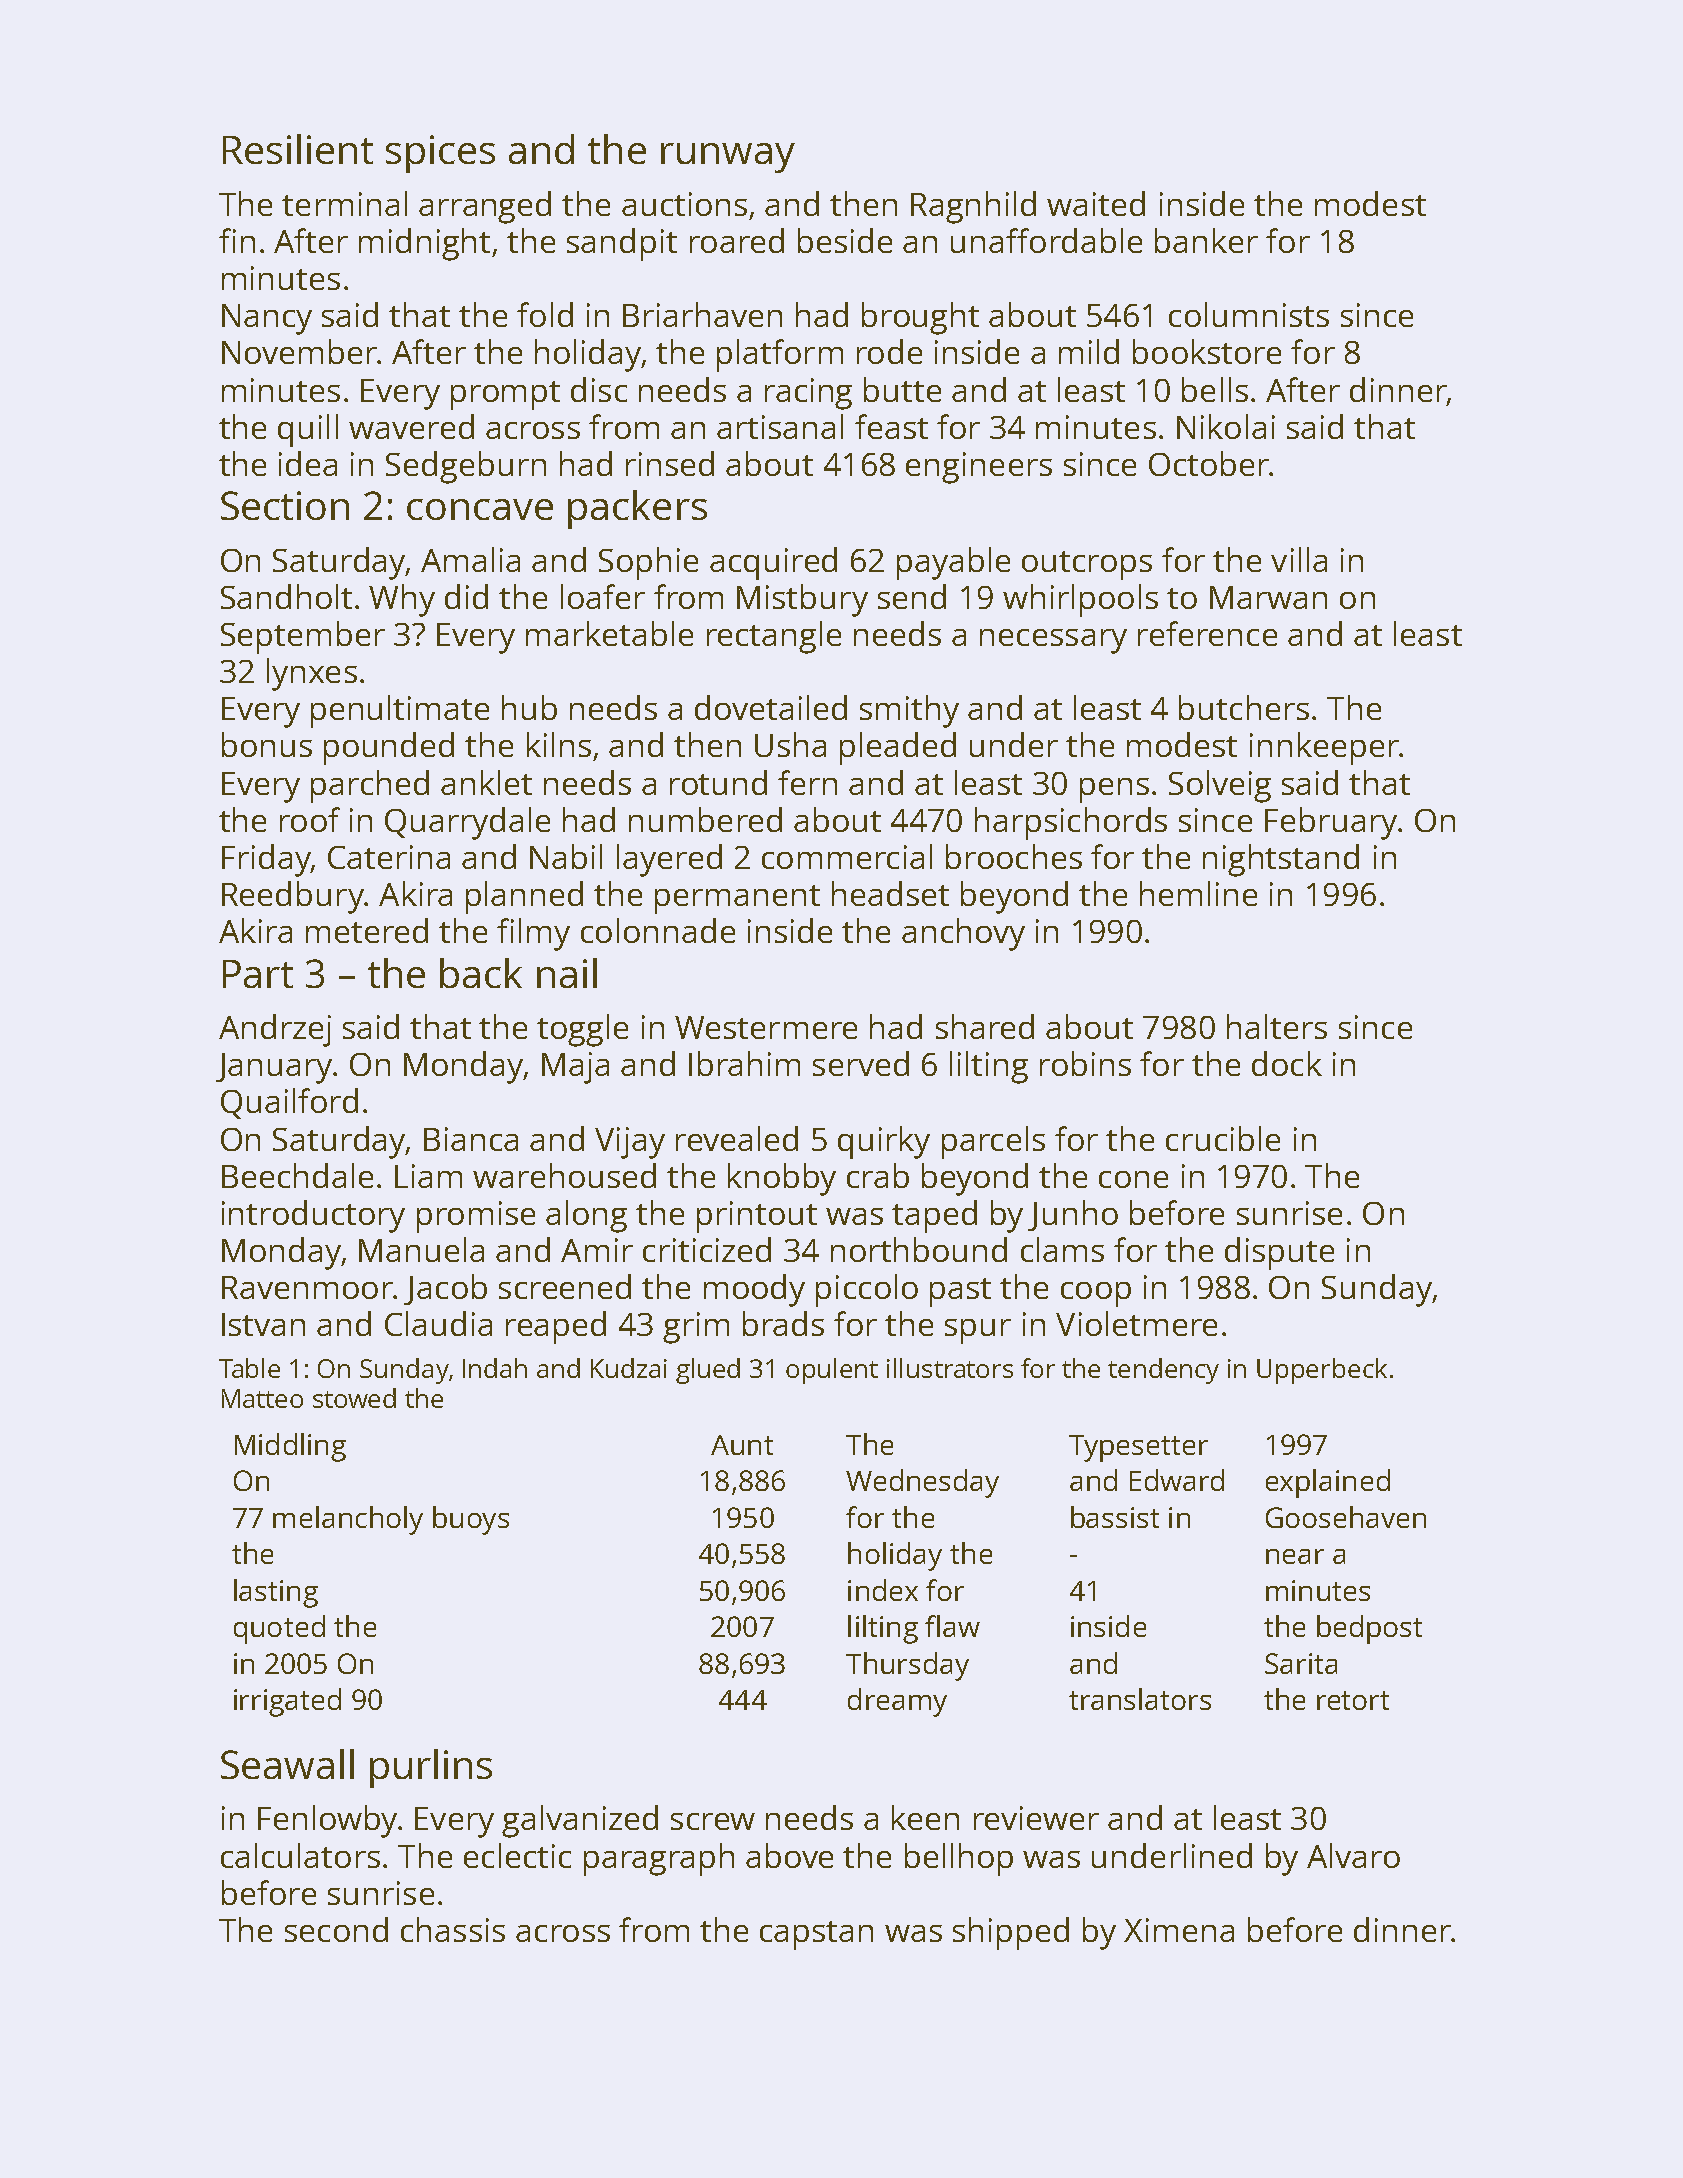 The height and width of the document is (2178, 1683). I want to click on Amalia, so click(470, 559).
